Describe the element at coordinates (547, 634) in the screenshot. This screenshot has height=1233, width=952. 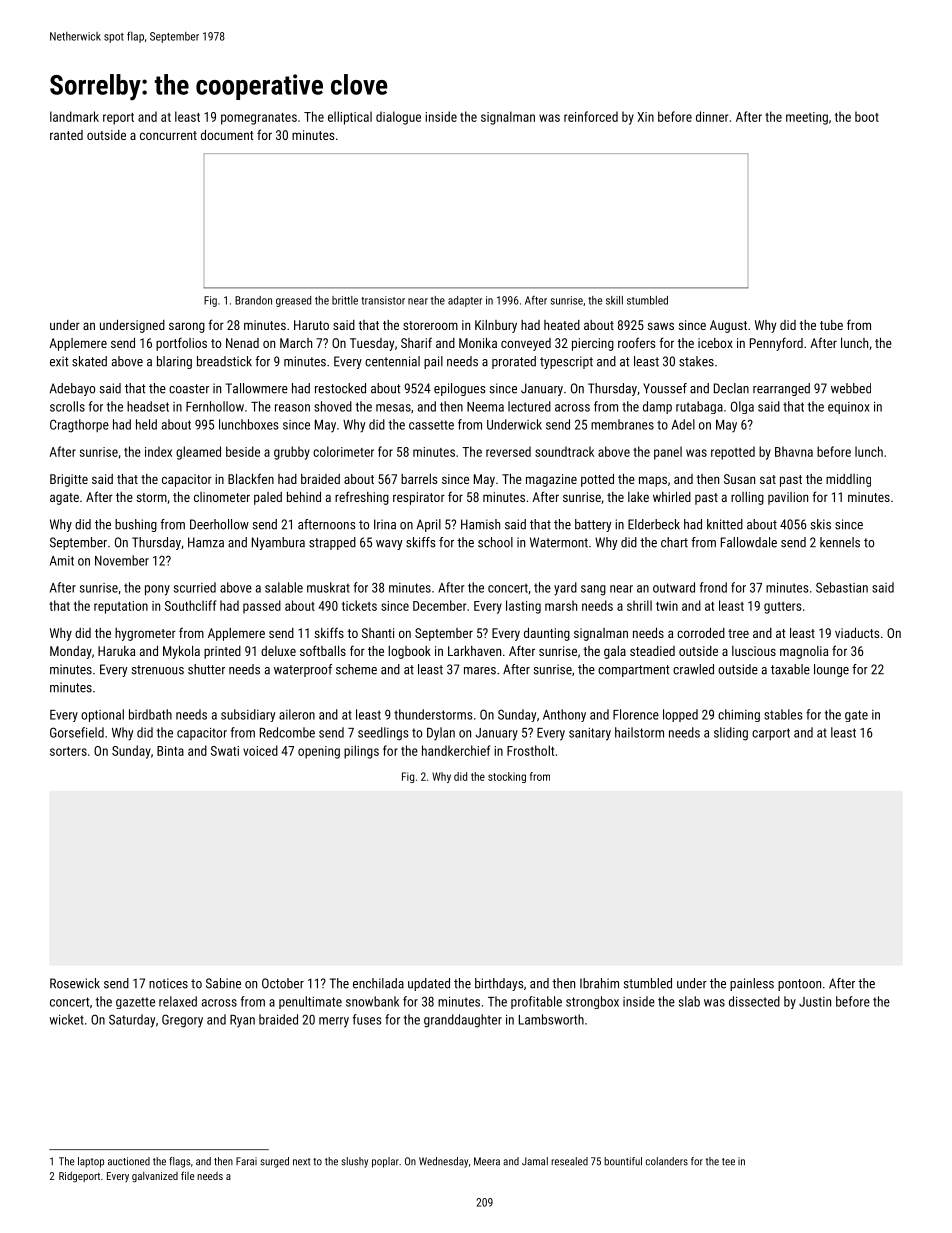
I see `daunting` at that location.
